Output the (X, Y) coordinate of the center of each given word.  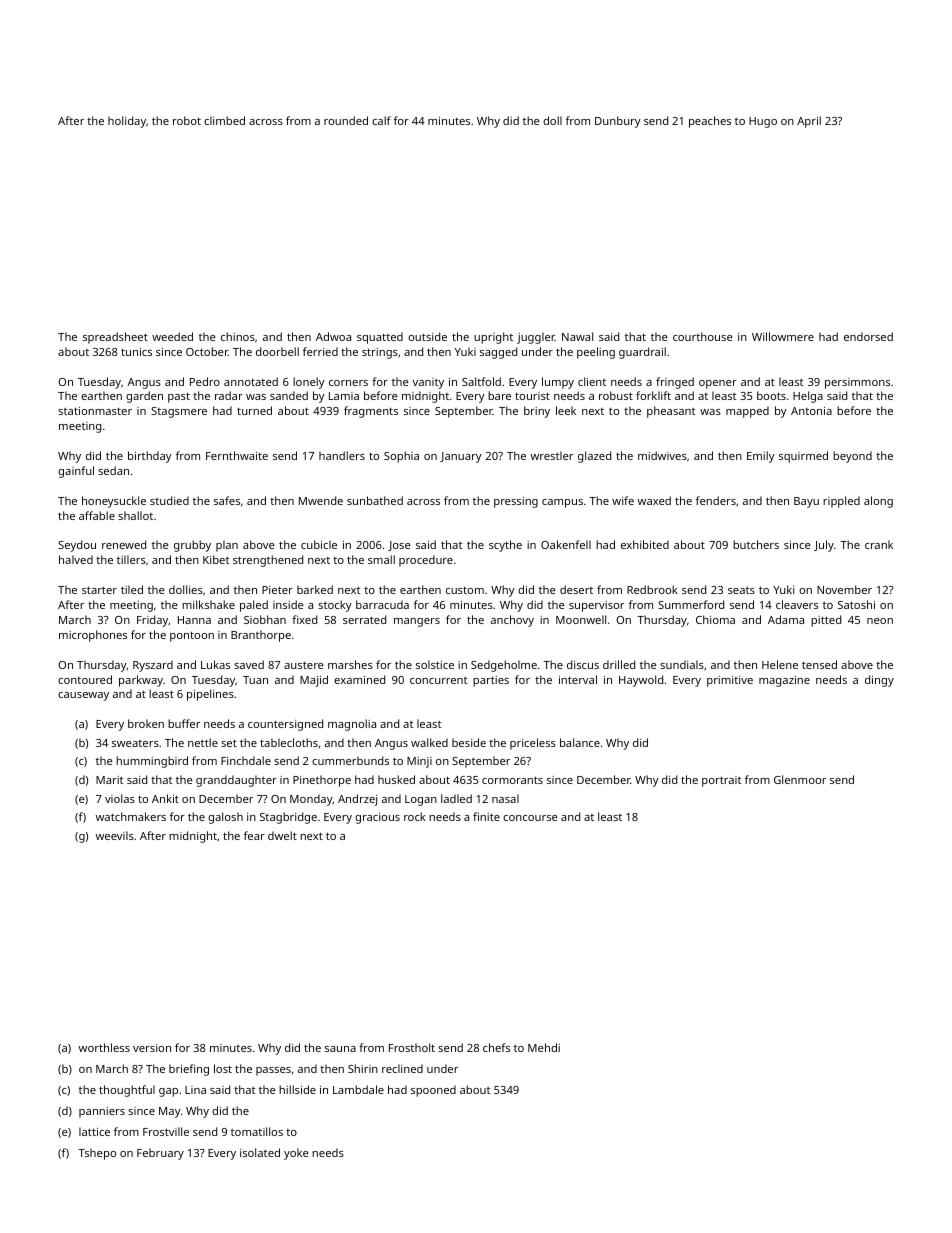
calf (381, 120)
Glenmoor (800, 779)
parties (491, 681)
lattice (94, 1131)
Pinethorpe (322, 781)
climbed (224, 120)
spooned (433, 1091)
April (809, 122)
